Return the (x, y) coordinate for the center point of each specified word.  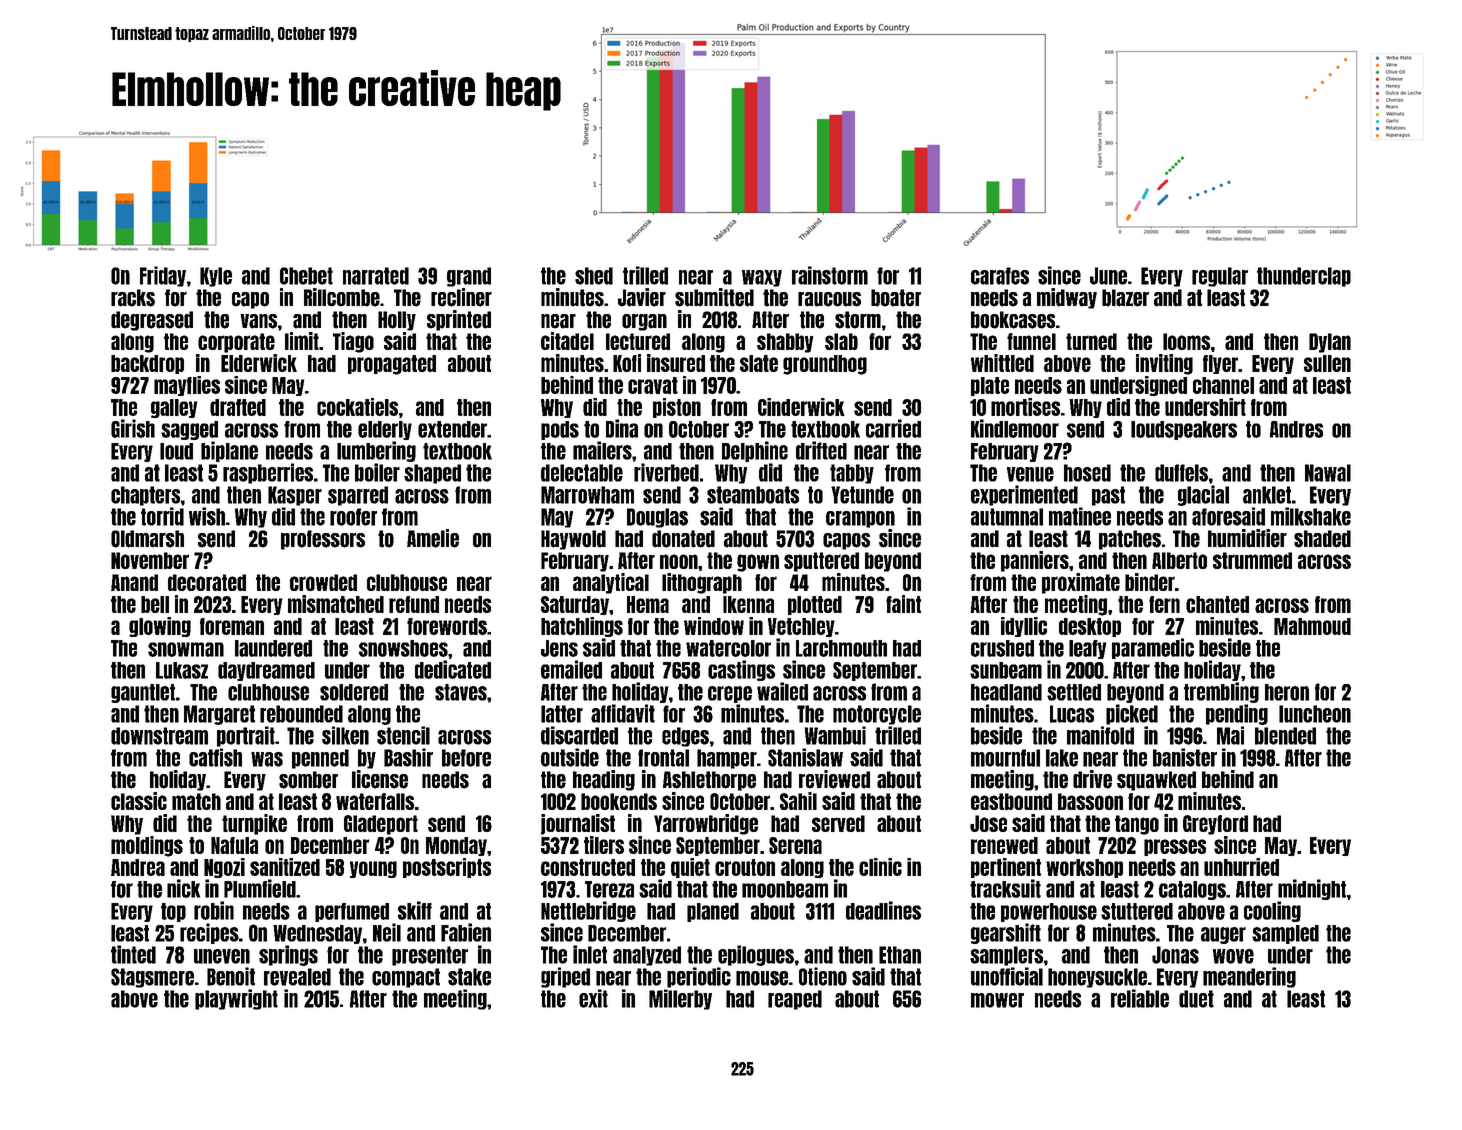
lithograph (702, 583)
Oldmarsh (147, 539)
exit (593, 998)
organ (644, 322)
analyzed (647, 956)
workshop (1084, 868)
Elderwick (259, 363)
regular (1220, 277)
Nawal (1328, 473)
